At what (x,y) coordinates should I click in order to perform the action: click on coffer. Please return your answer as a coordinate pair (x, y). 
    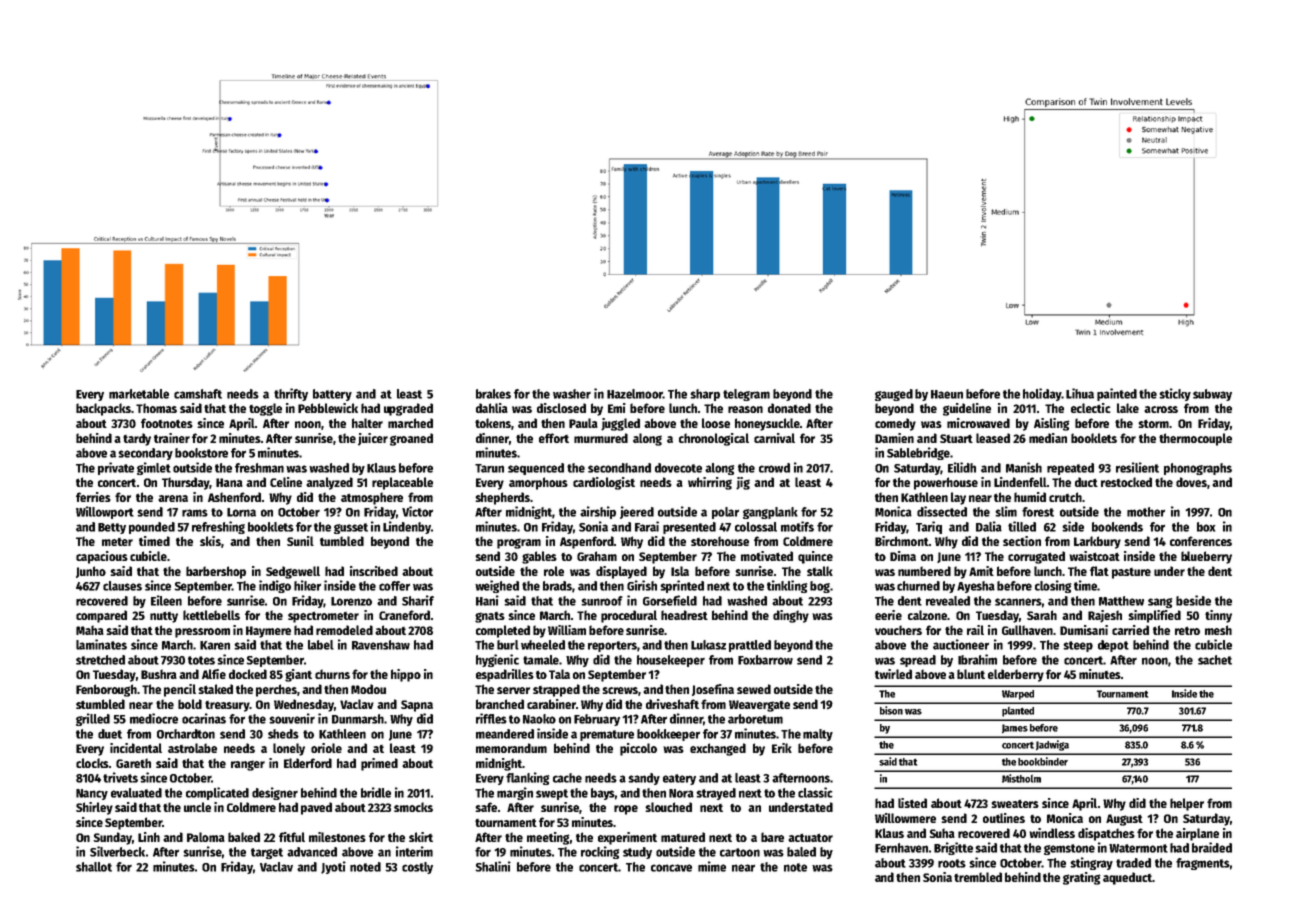
    Looking at the image, I should click on (394, 586).
